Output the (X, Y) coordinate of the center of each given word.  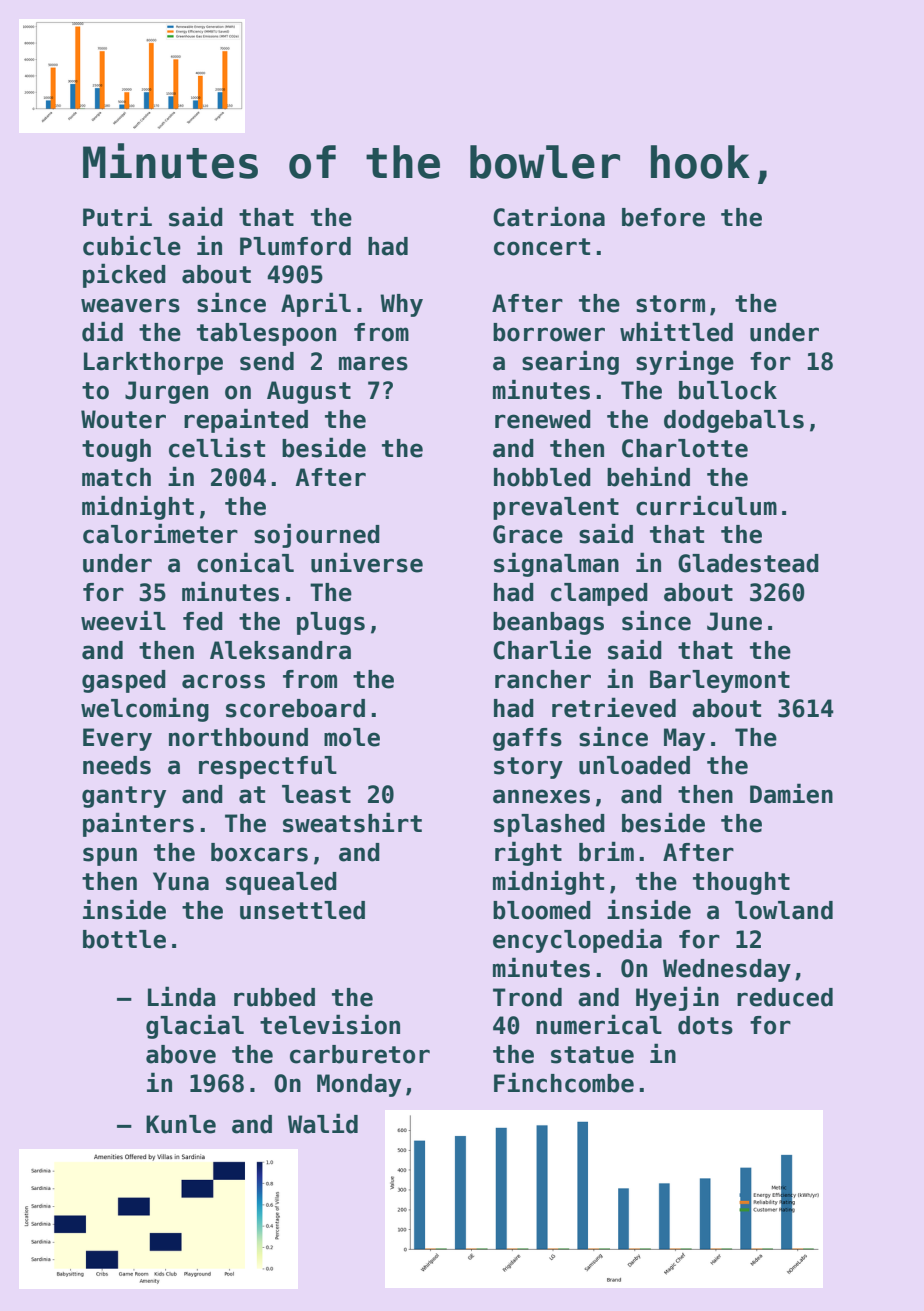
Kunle (181, 1124)
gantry (124, 797)
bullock (728, 390)
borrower (549, 332)
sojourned (317, 535)
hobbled (542, 477)
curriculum (706, 505)
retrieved (614, 707)
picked (124, 275)
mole (352, 737)
